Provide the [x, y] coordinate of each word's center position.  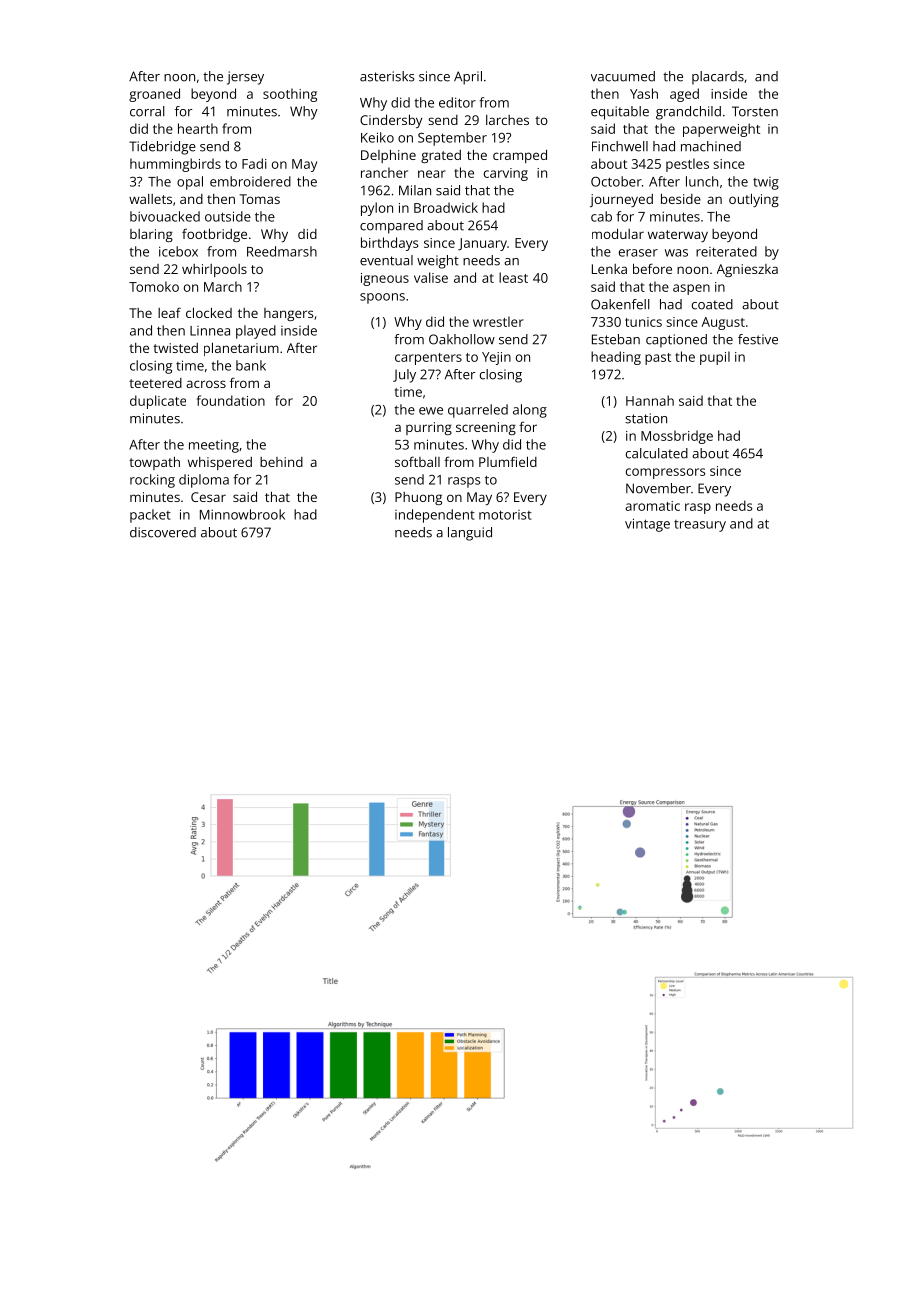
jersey [245, 78]
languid [470, 534]
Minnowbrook [242, 514]
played [256, 332]
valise [431, 277]
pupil [715, 358]
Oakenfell [620, 304]
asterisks [387, 76]
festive [758, 339]
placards [718, 78]
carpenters [428, 359]
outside [228, 216]
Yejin [496, 358]
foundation [231, 400]
